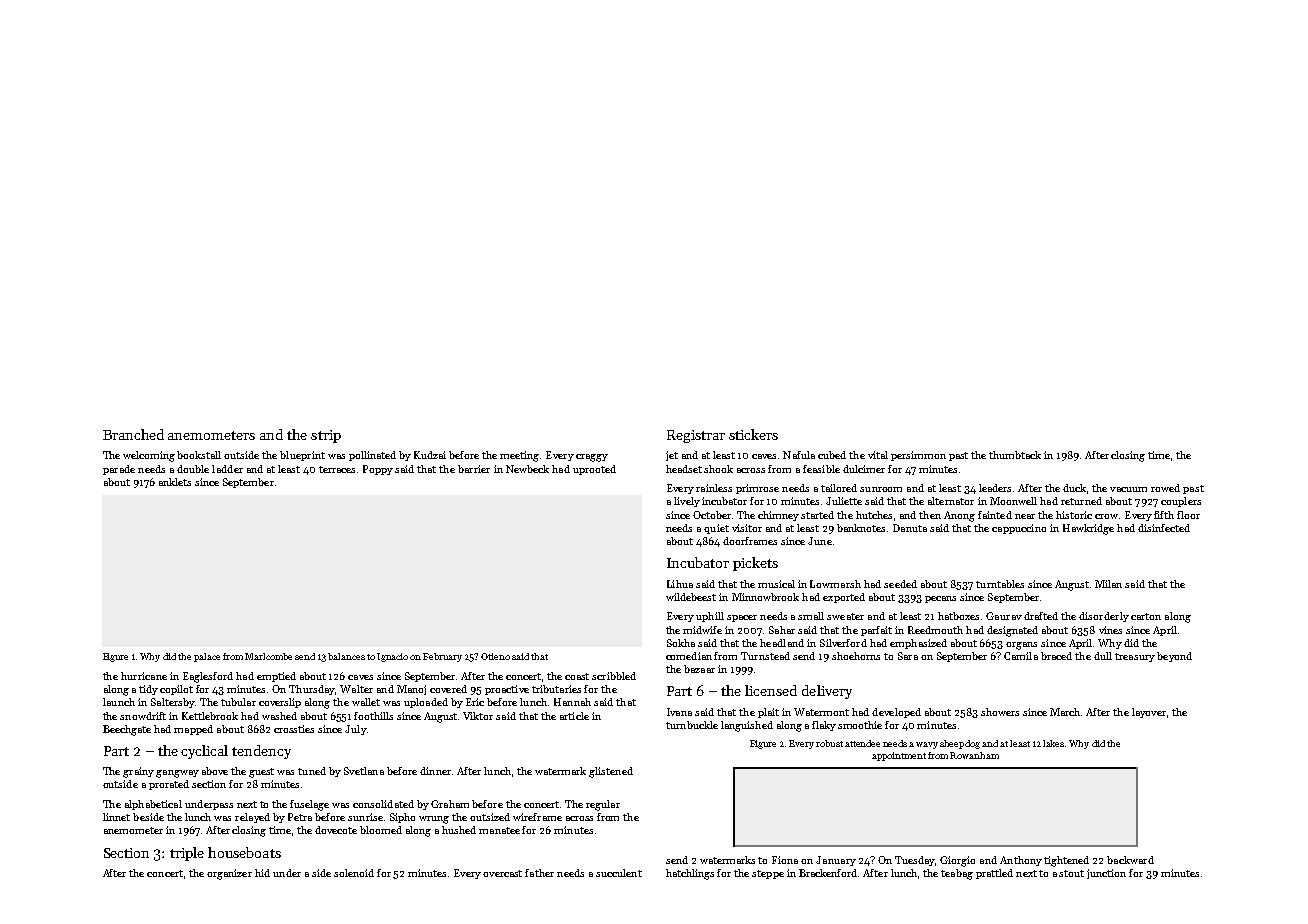 The image size is (1308, 924). What do you see at coordinates (927, 745) in the screenshot?
I see `wavy` at bounding box center [927, 745].
